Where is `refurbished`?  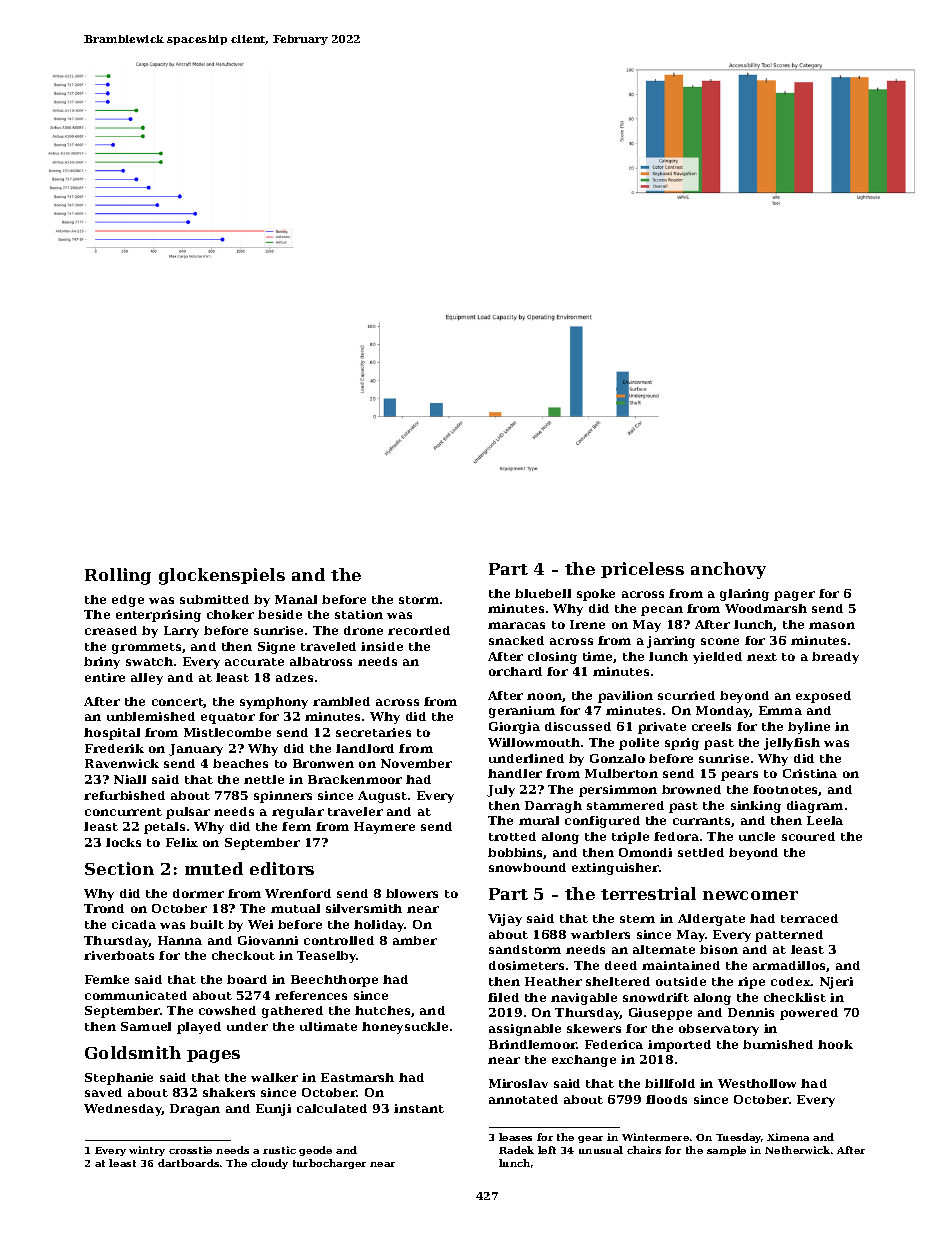 refurbished is located at coordinates (124, 795).
